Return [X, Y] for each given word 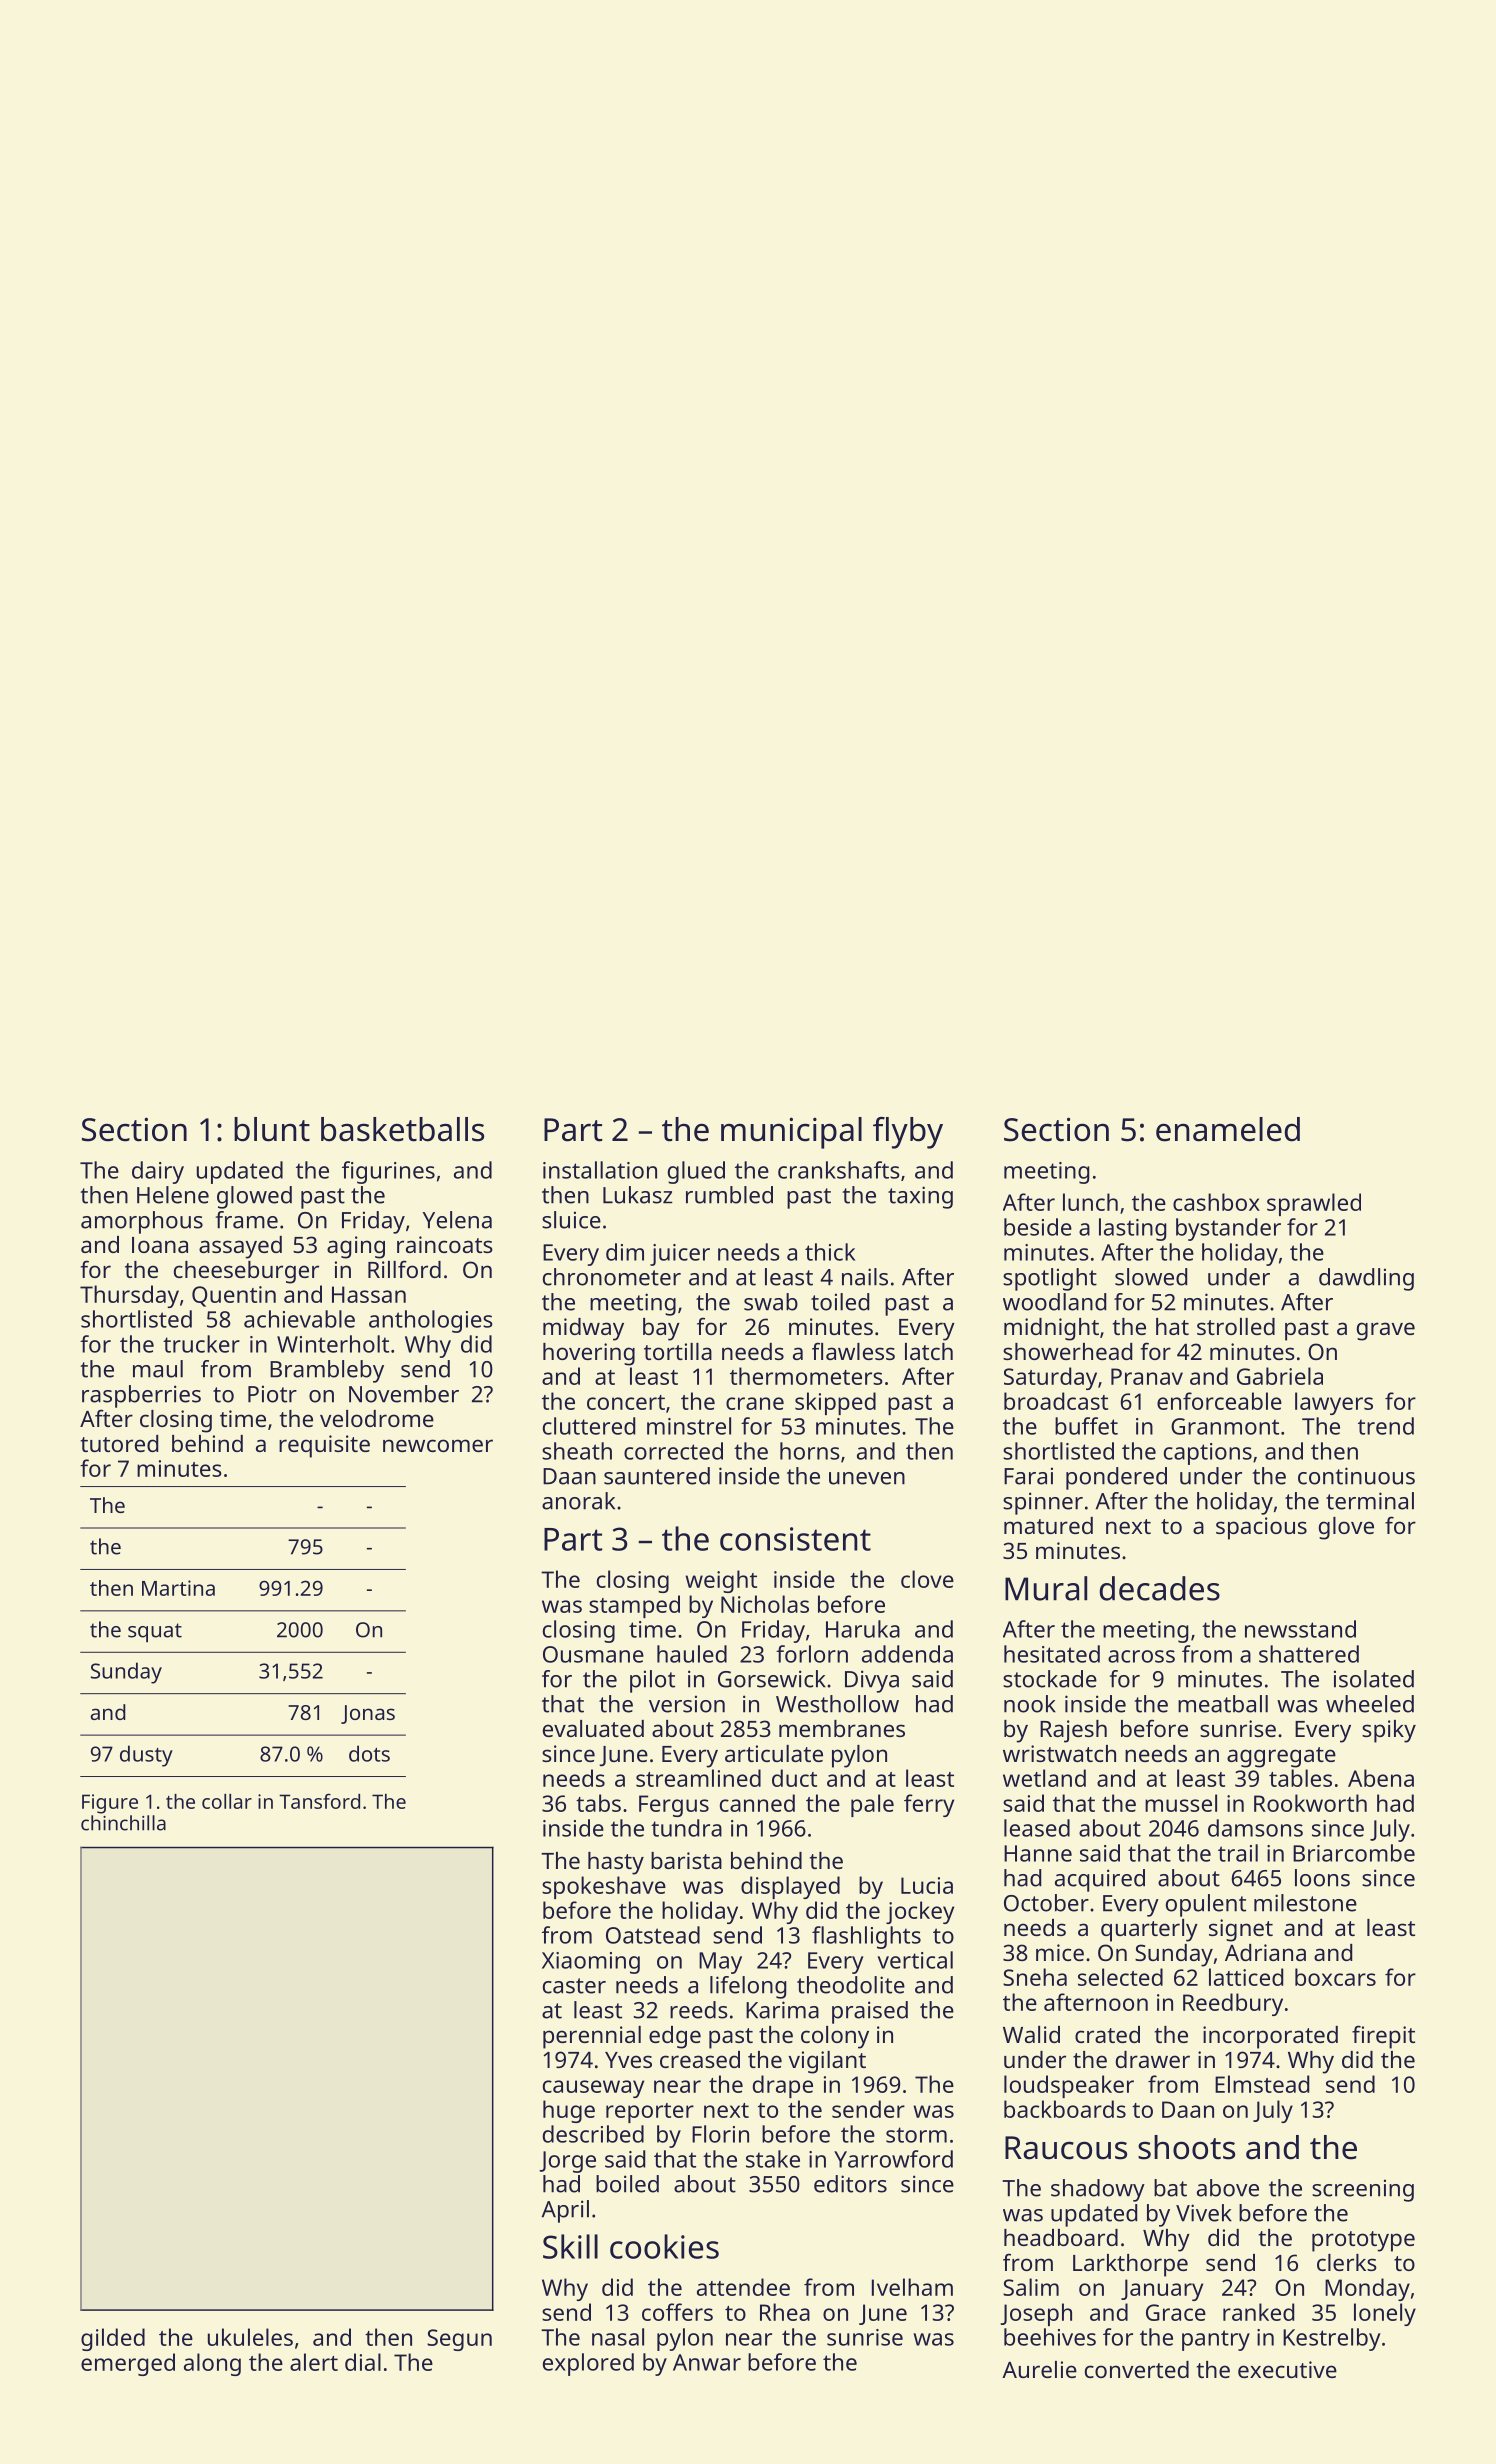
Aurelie [1039, 2369]
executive [1287, 2369]
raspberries [141, 1396]
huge [569, 2111]
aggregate [1281, 1757]
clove [927, 1579]
